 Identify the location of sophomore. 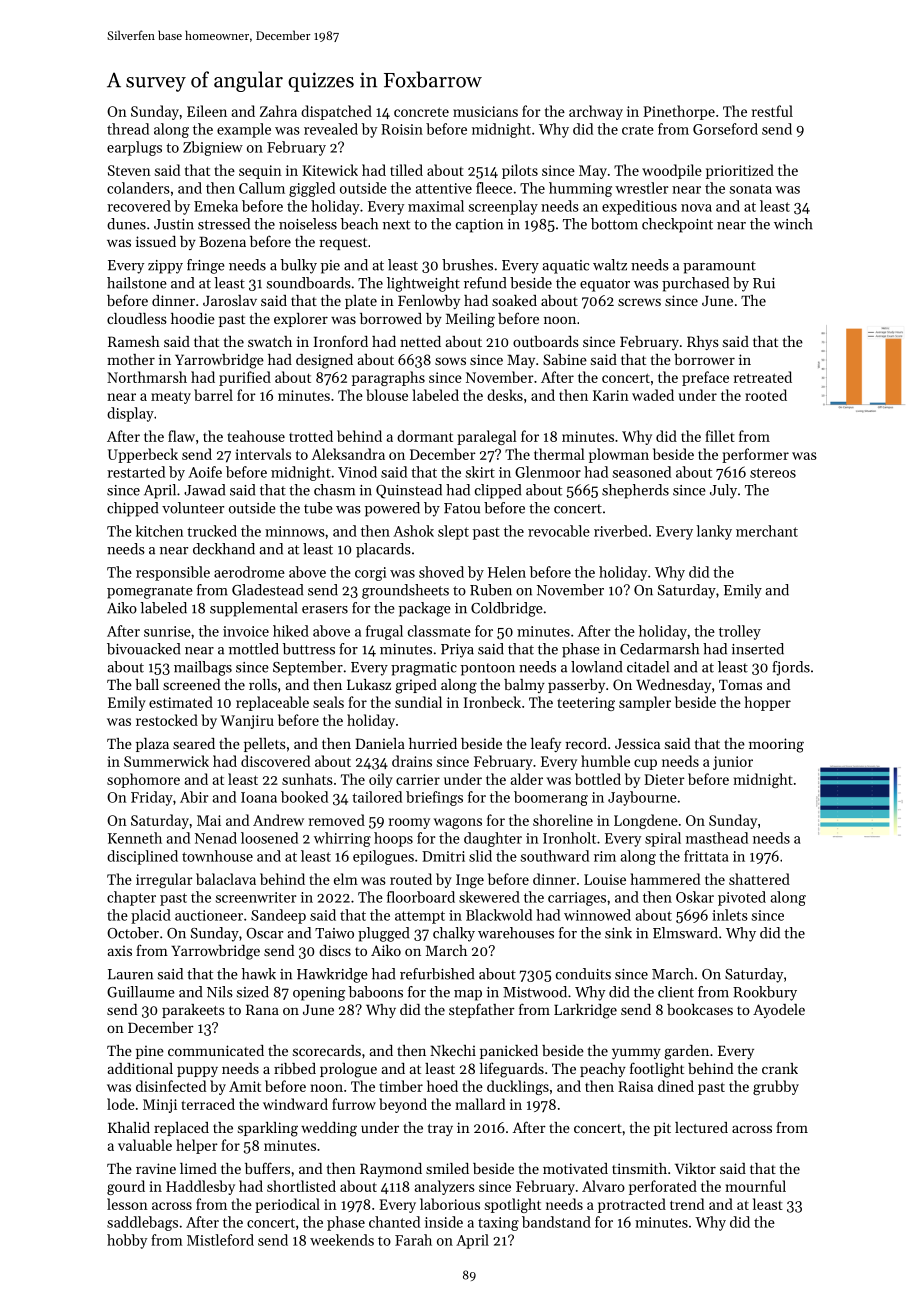
(143, 780).
